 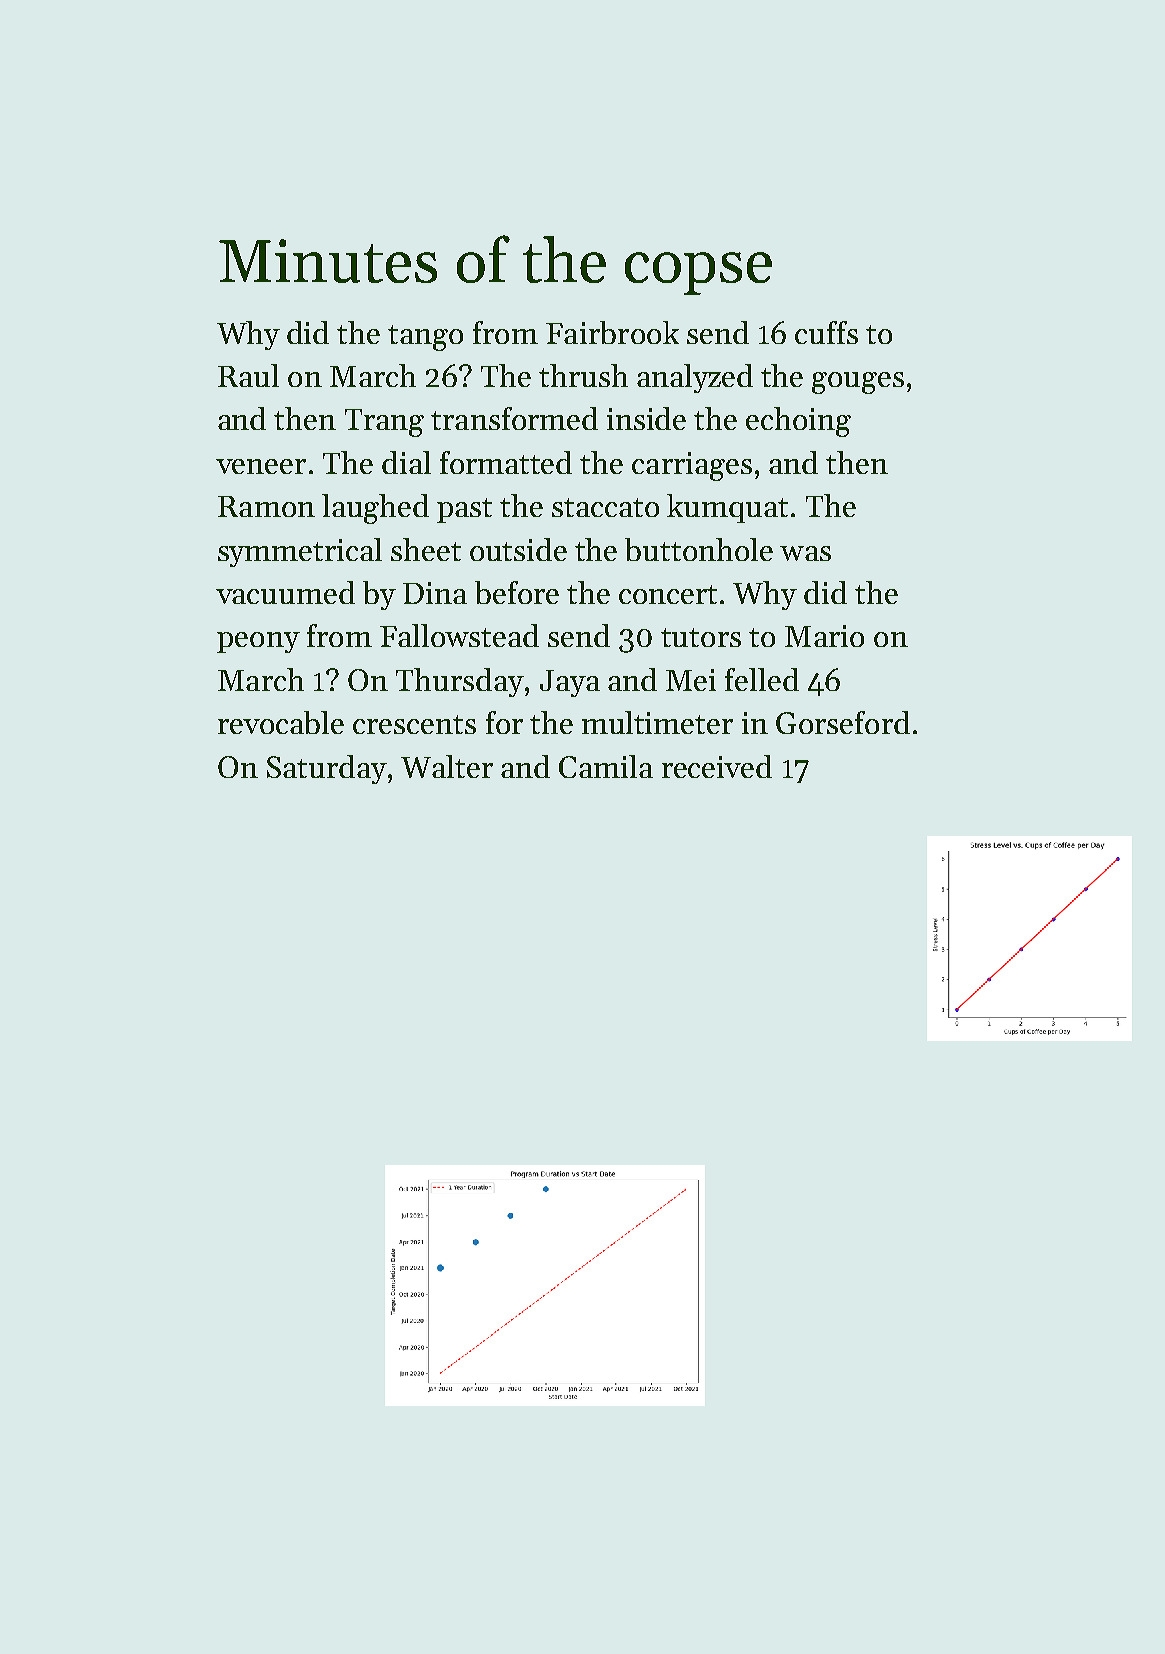 I want to click on was, so click(x=805, y=553).
